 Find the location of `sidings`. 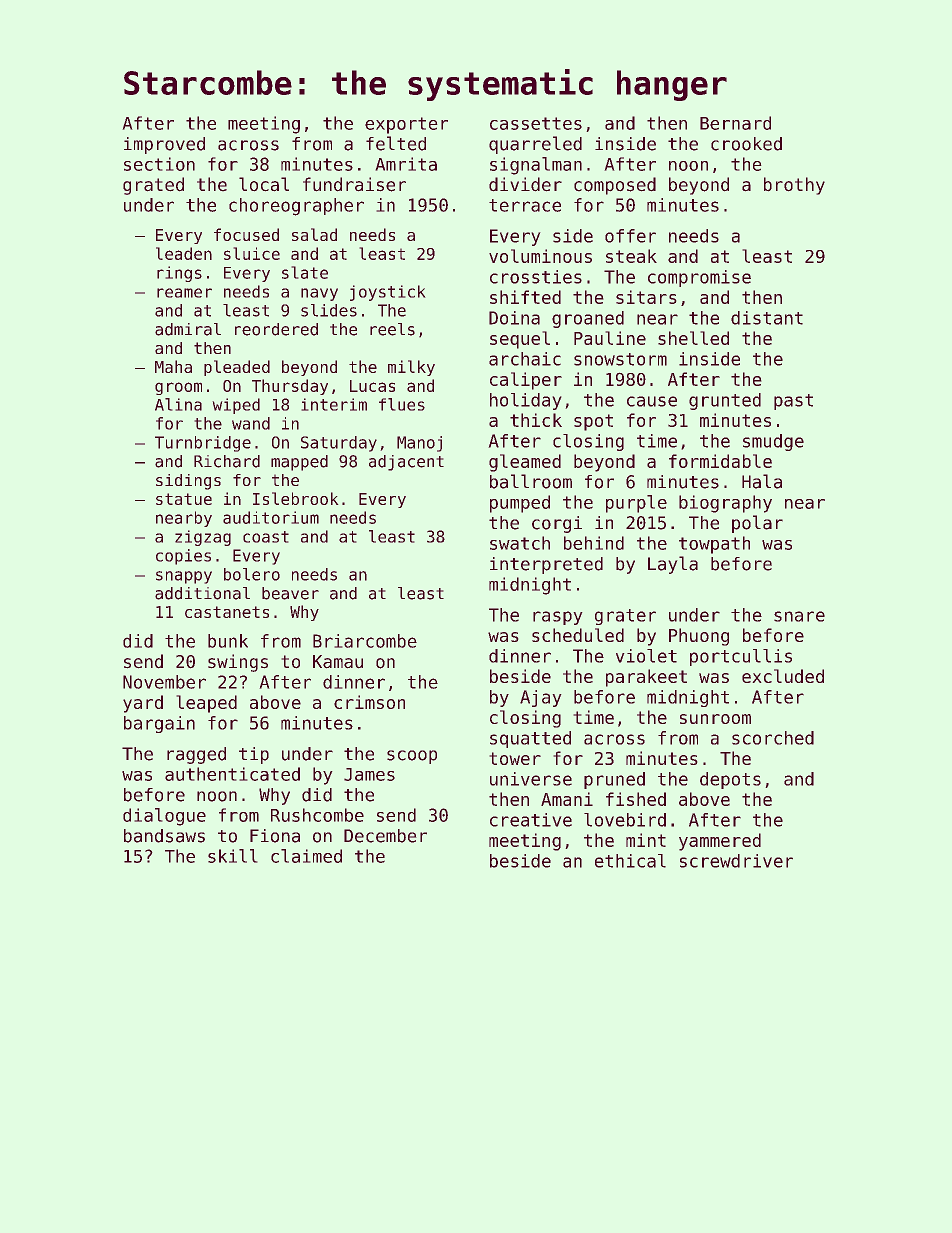

sidings is located at coordinates (188, 482).
